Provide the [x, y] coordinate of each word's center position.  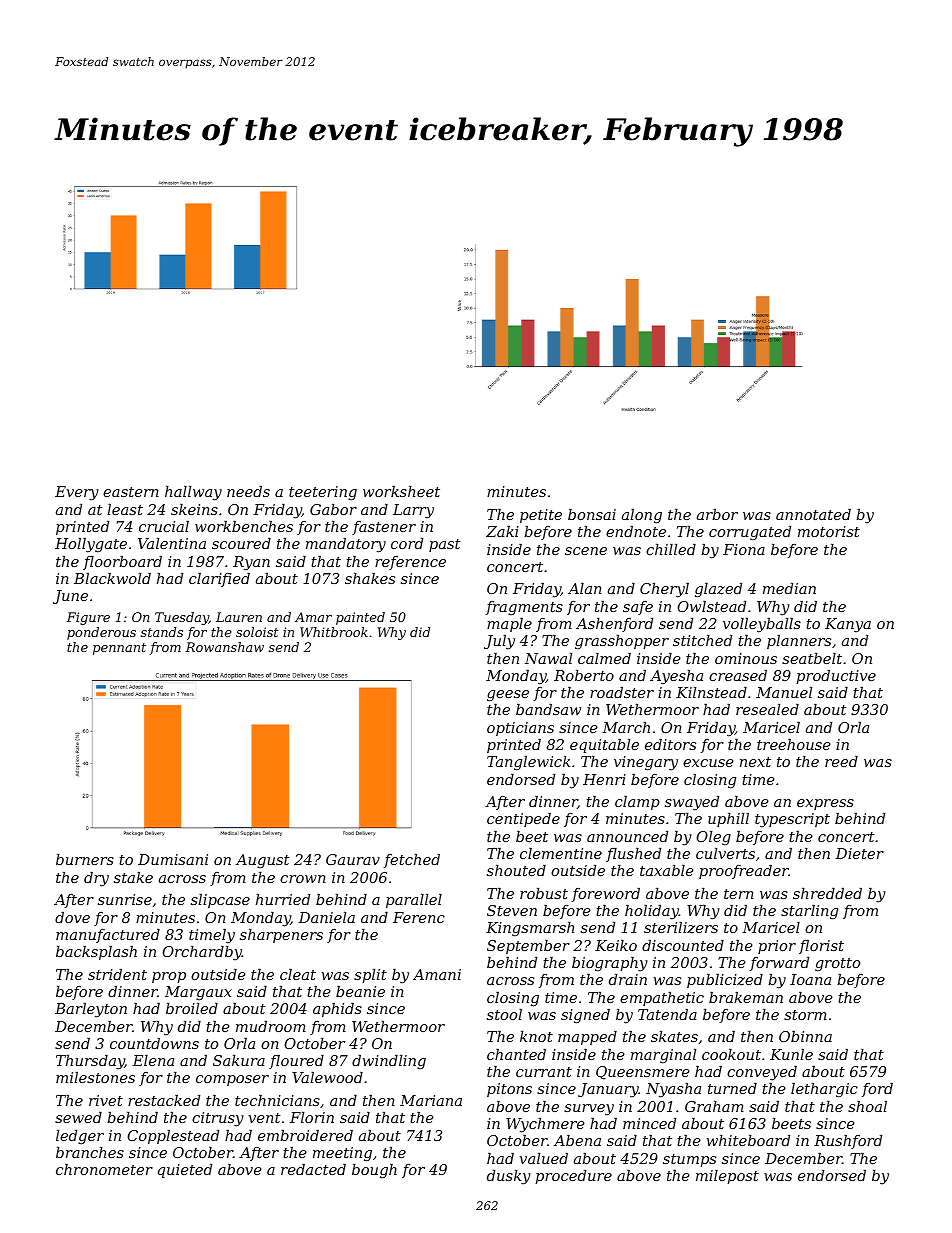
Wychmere [545, 1125]
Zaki [502, 531]
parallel [414, 901]
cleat [298, 974]
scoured [241, 543]
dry [96, 879]
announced [627, 836]
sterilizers [681, 928]
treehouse [794, 744]
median [789, 588]
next [755, 762]
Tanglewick [528, 763]
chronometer [104, 1169]
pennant [119, 649]
